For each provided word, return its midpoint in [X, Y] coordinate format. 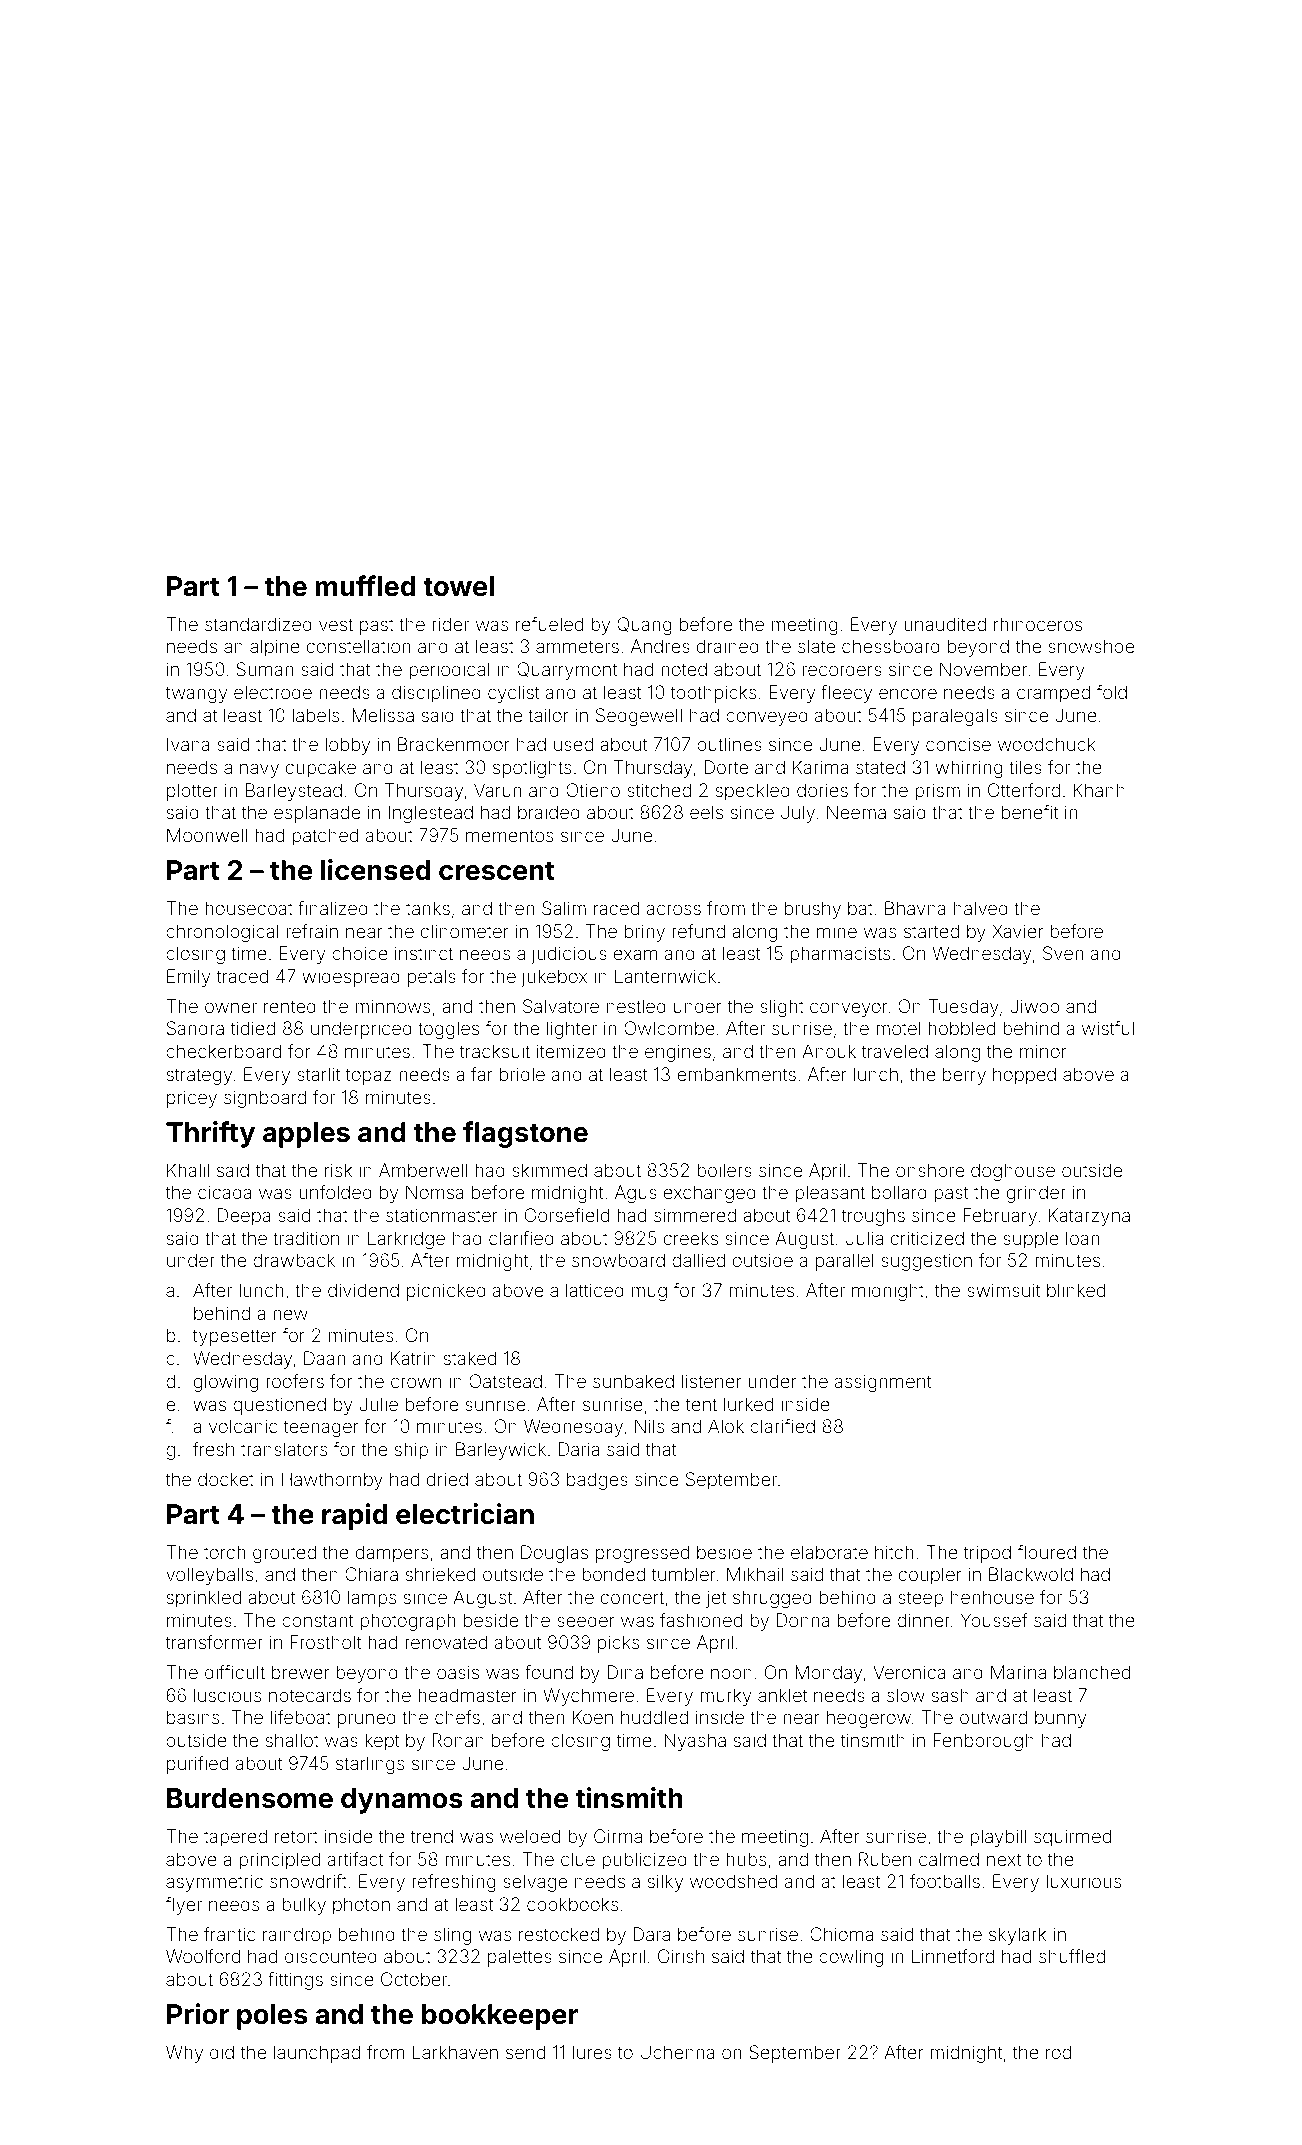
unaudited [945, 624]
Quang [644, 626]
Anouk [829, 1051]
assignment [883, 1383]
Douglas [554, 1554]
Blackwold [1031, 1574]
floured [1047, 1552]
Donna [803, 1620]
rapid [354, 1516]
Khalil [188, 1170]
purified [197, 1765]
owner [231, 1007]
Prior [198, 2014]
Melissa [383, 715]
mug [649, 1293]
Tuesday [964, 1008]
